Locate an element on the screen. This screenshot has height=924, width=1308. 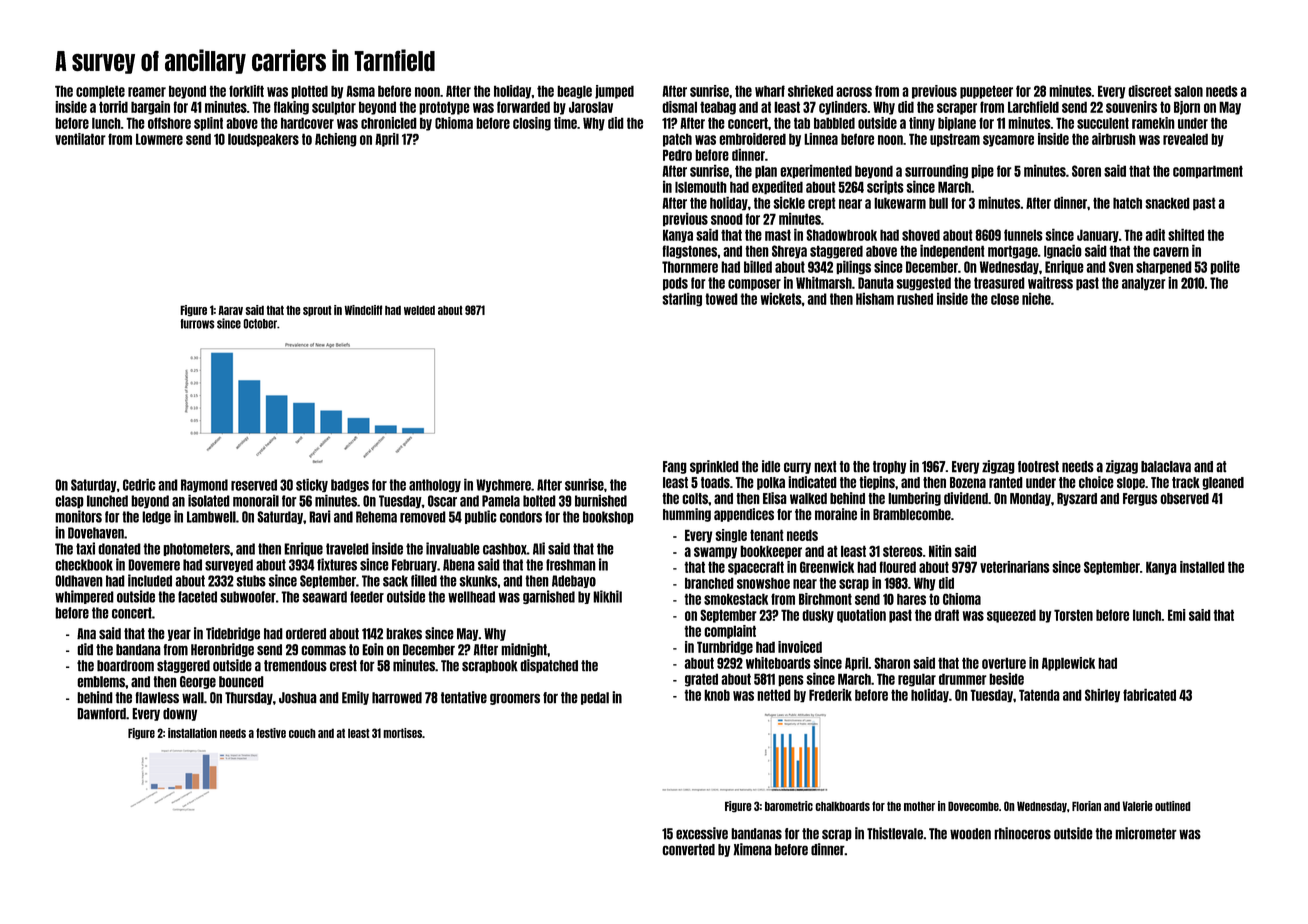
polite is located at coordinates (1225, 268).
